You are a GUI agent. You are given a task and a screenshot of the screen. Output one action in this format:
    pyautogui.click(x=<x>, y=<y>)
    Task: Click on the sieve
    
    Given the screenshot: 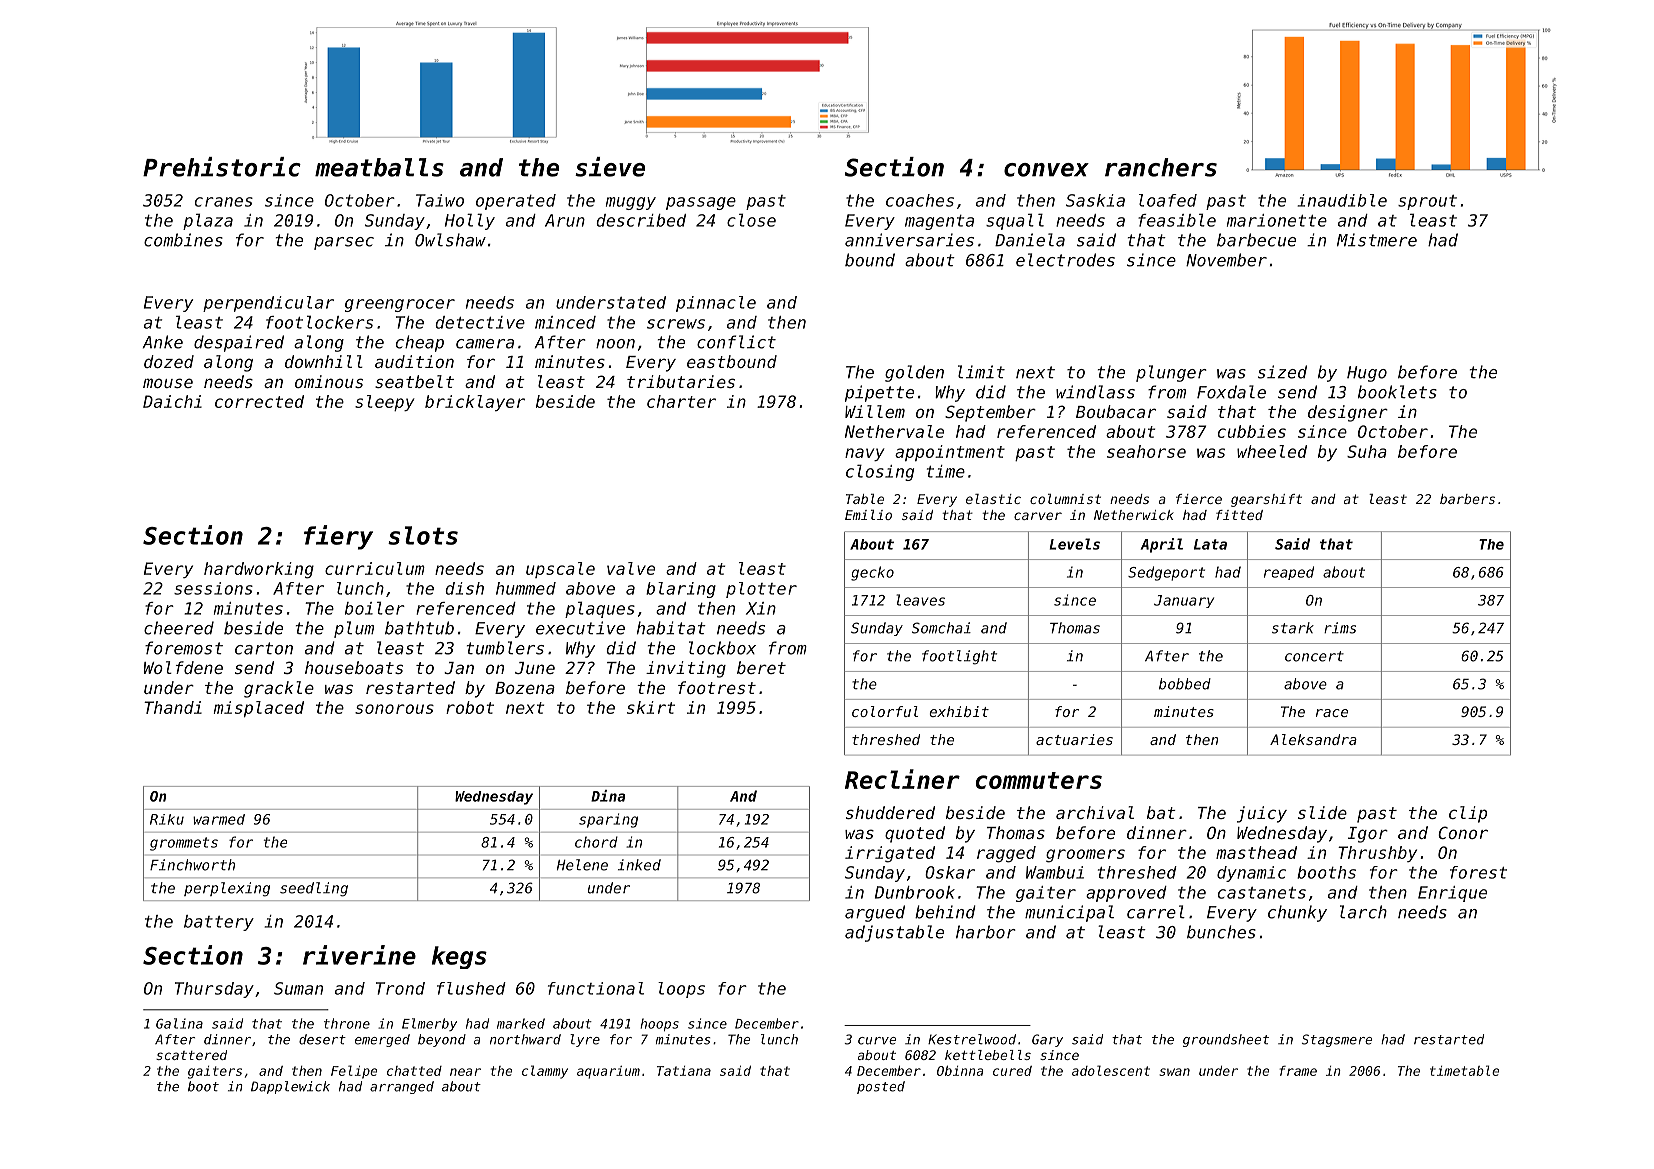 What is the action you would take?
    pyautogui.click(x=610, y=167)
